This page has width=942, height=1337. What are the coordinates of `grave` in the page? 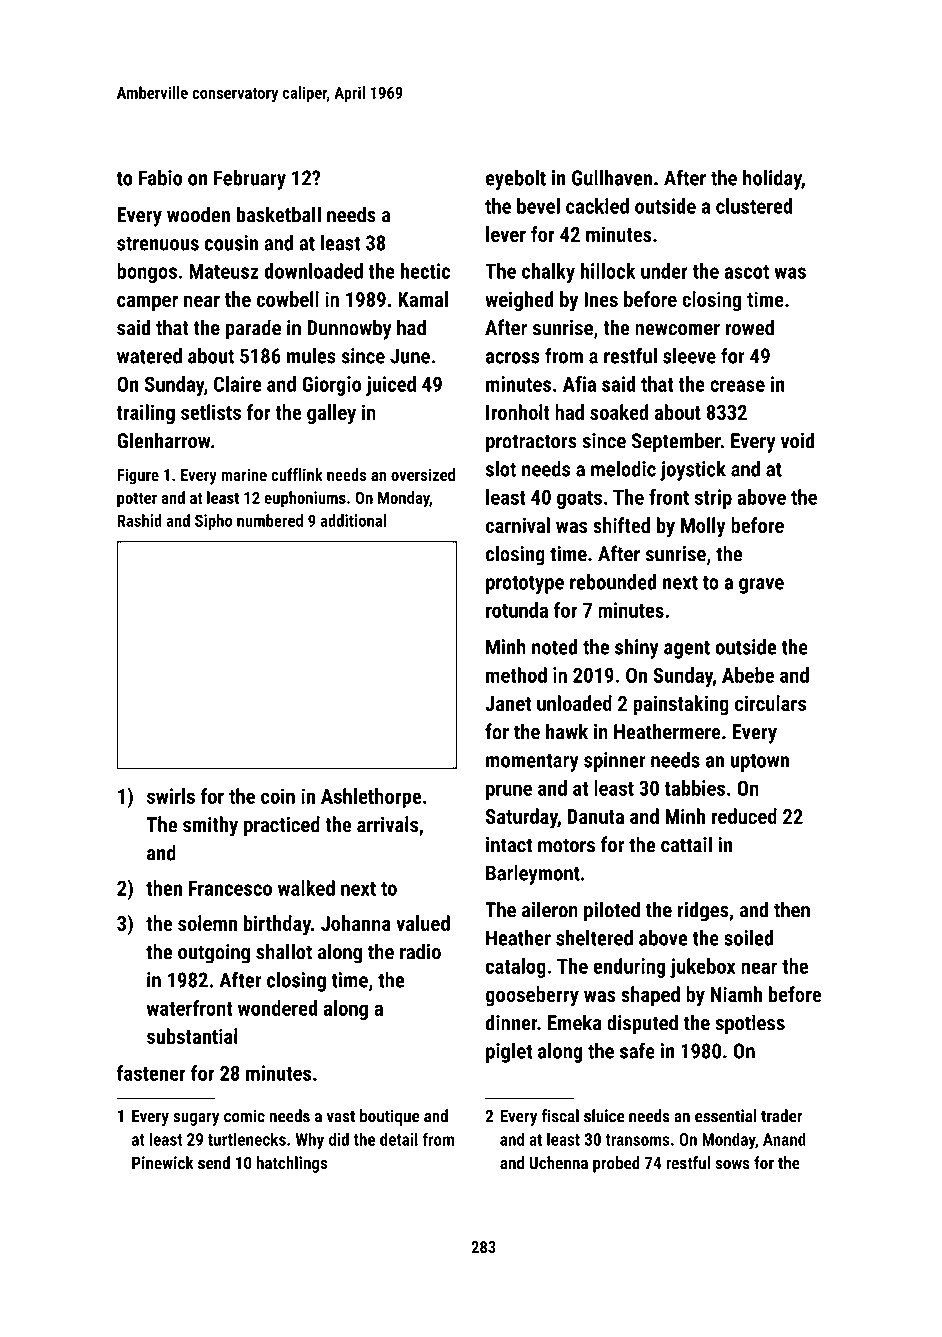 It's located at (761, 586).
